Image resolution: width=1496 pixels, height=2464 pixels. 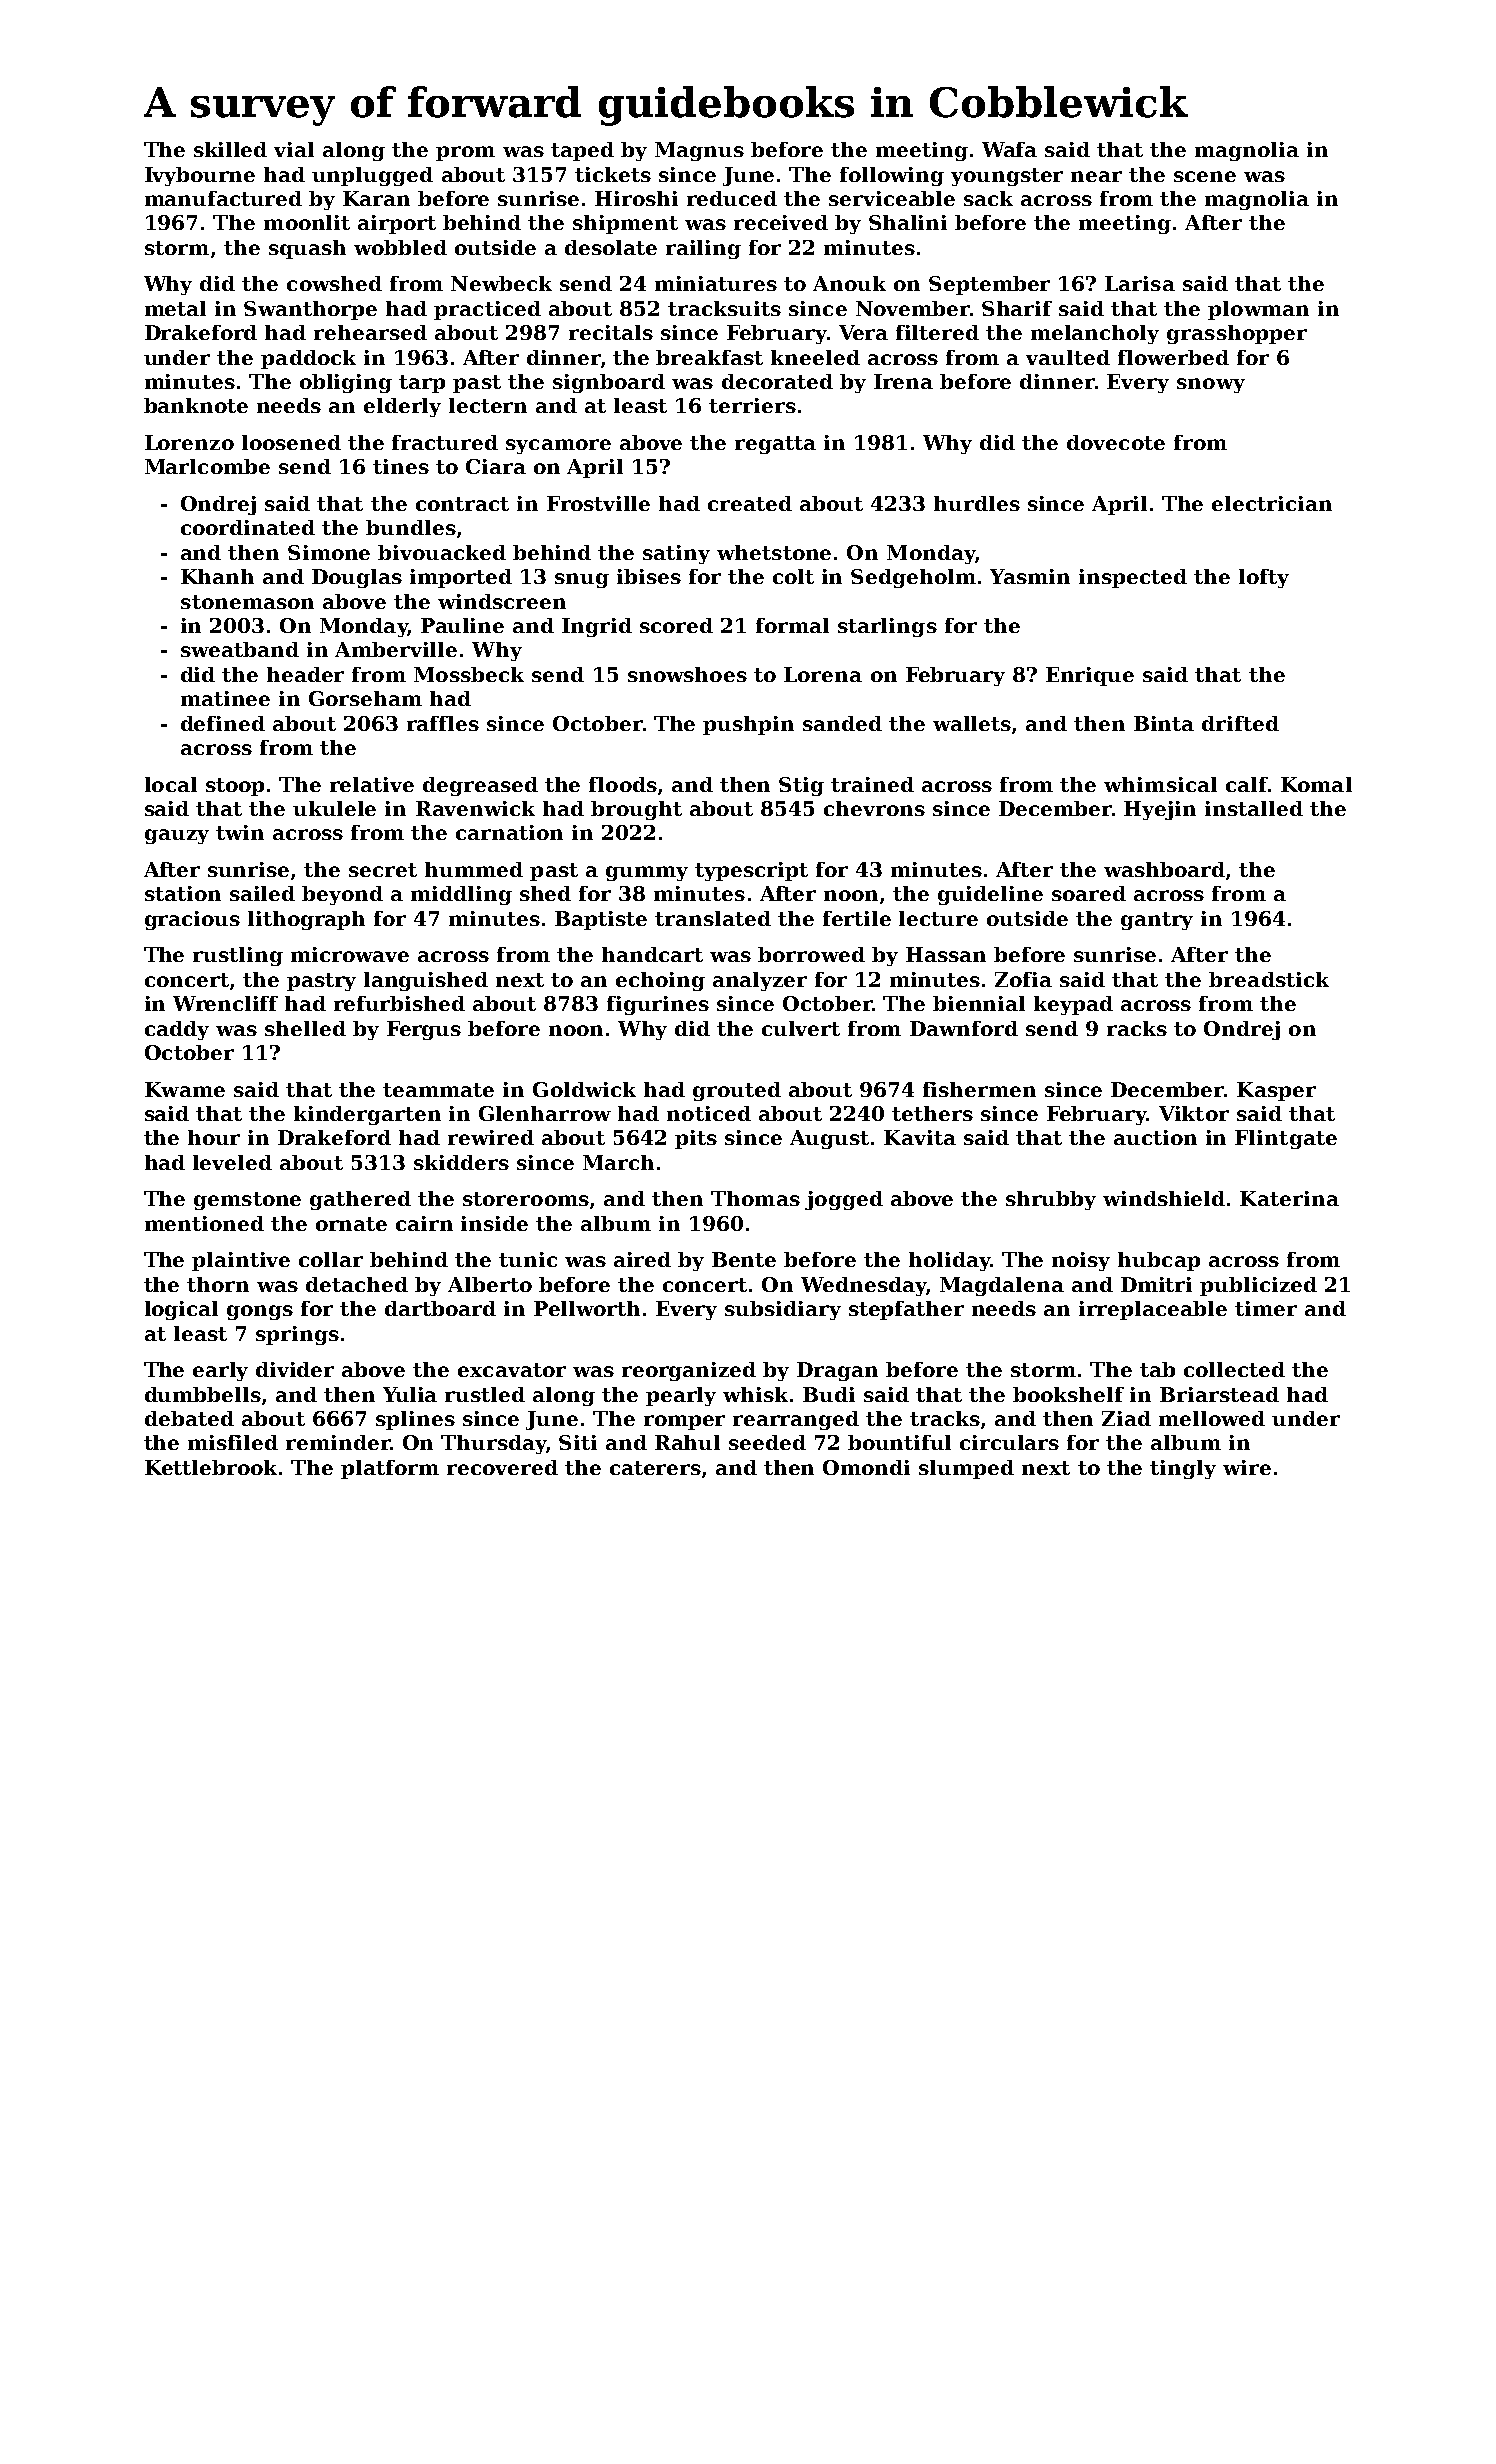 I want to click on springs, so click(x=297, y=1335).
